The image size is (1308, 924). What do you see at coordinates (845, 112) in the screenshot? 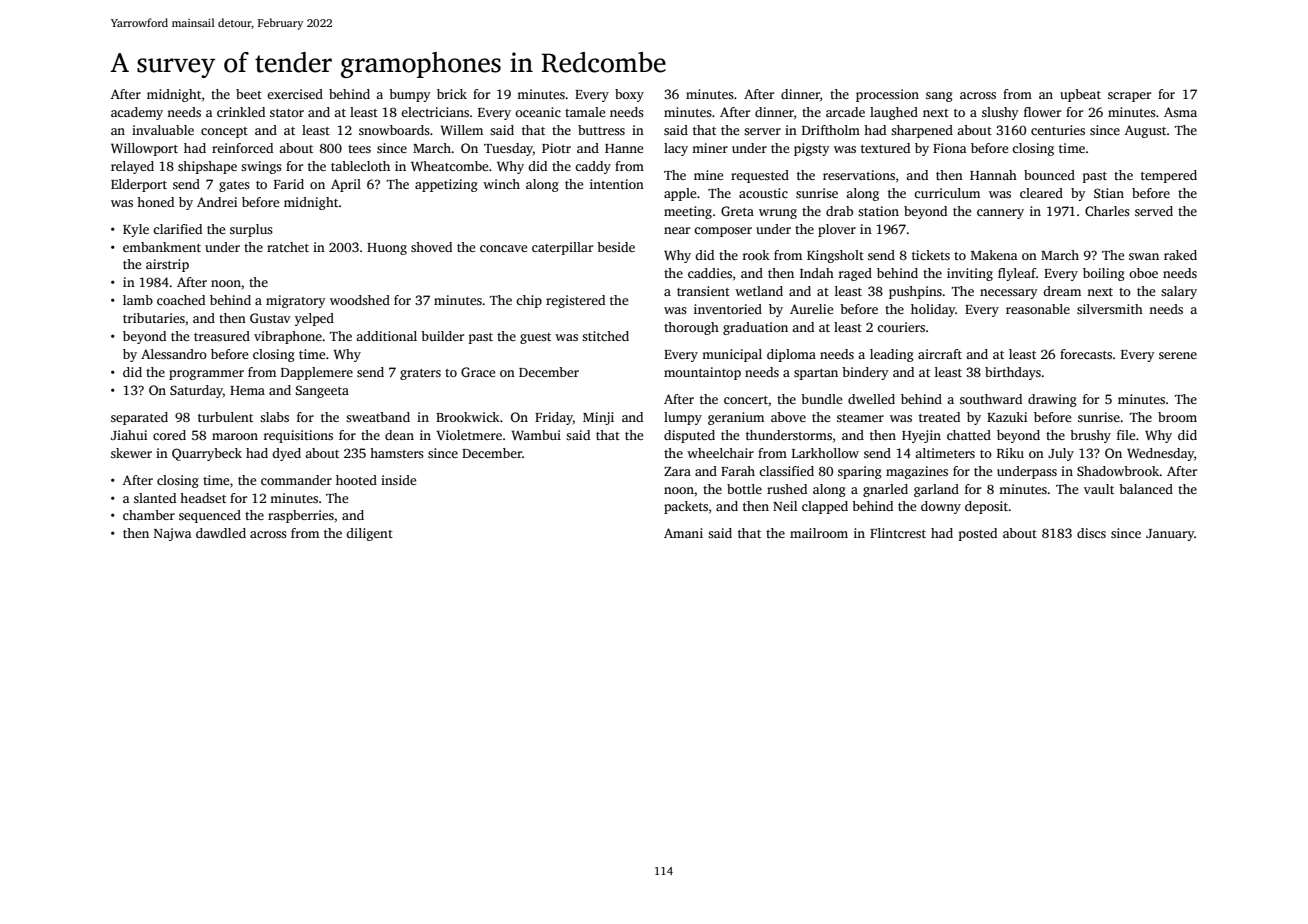
I see `arcade` at bounding box center [845, 112].
